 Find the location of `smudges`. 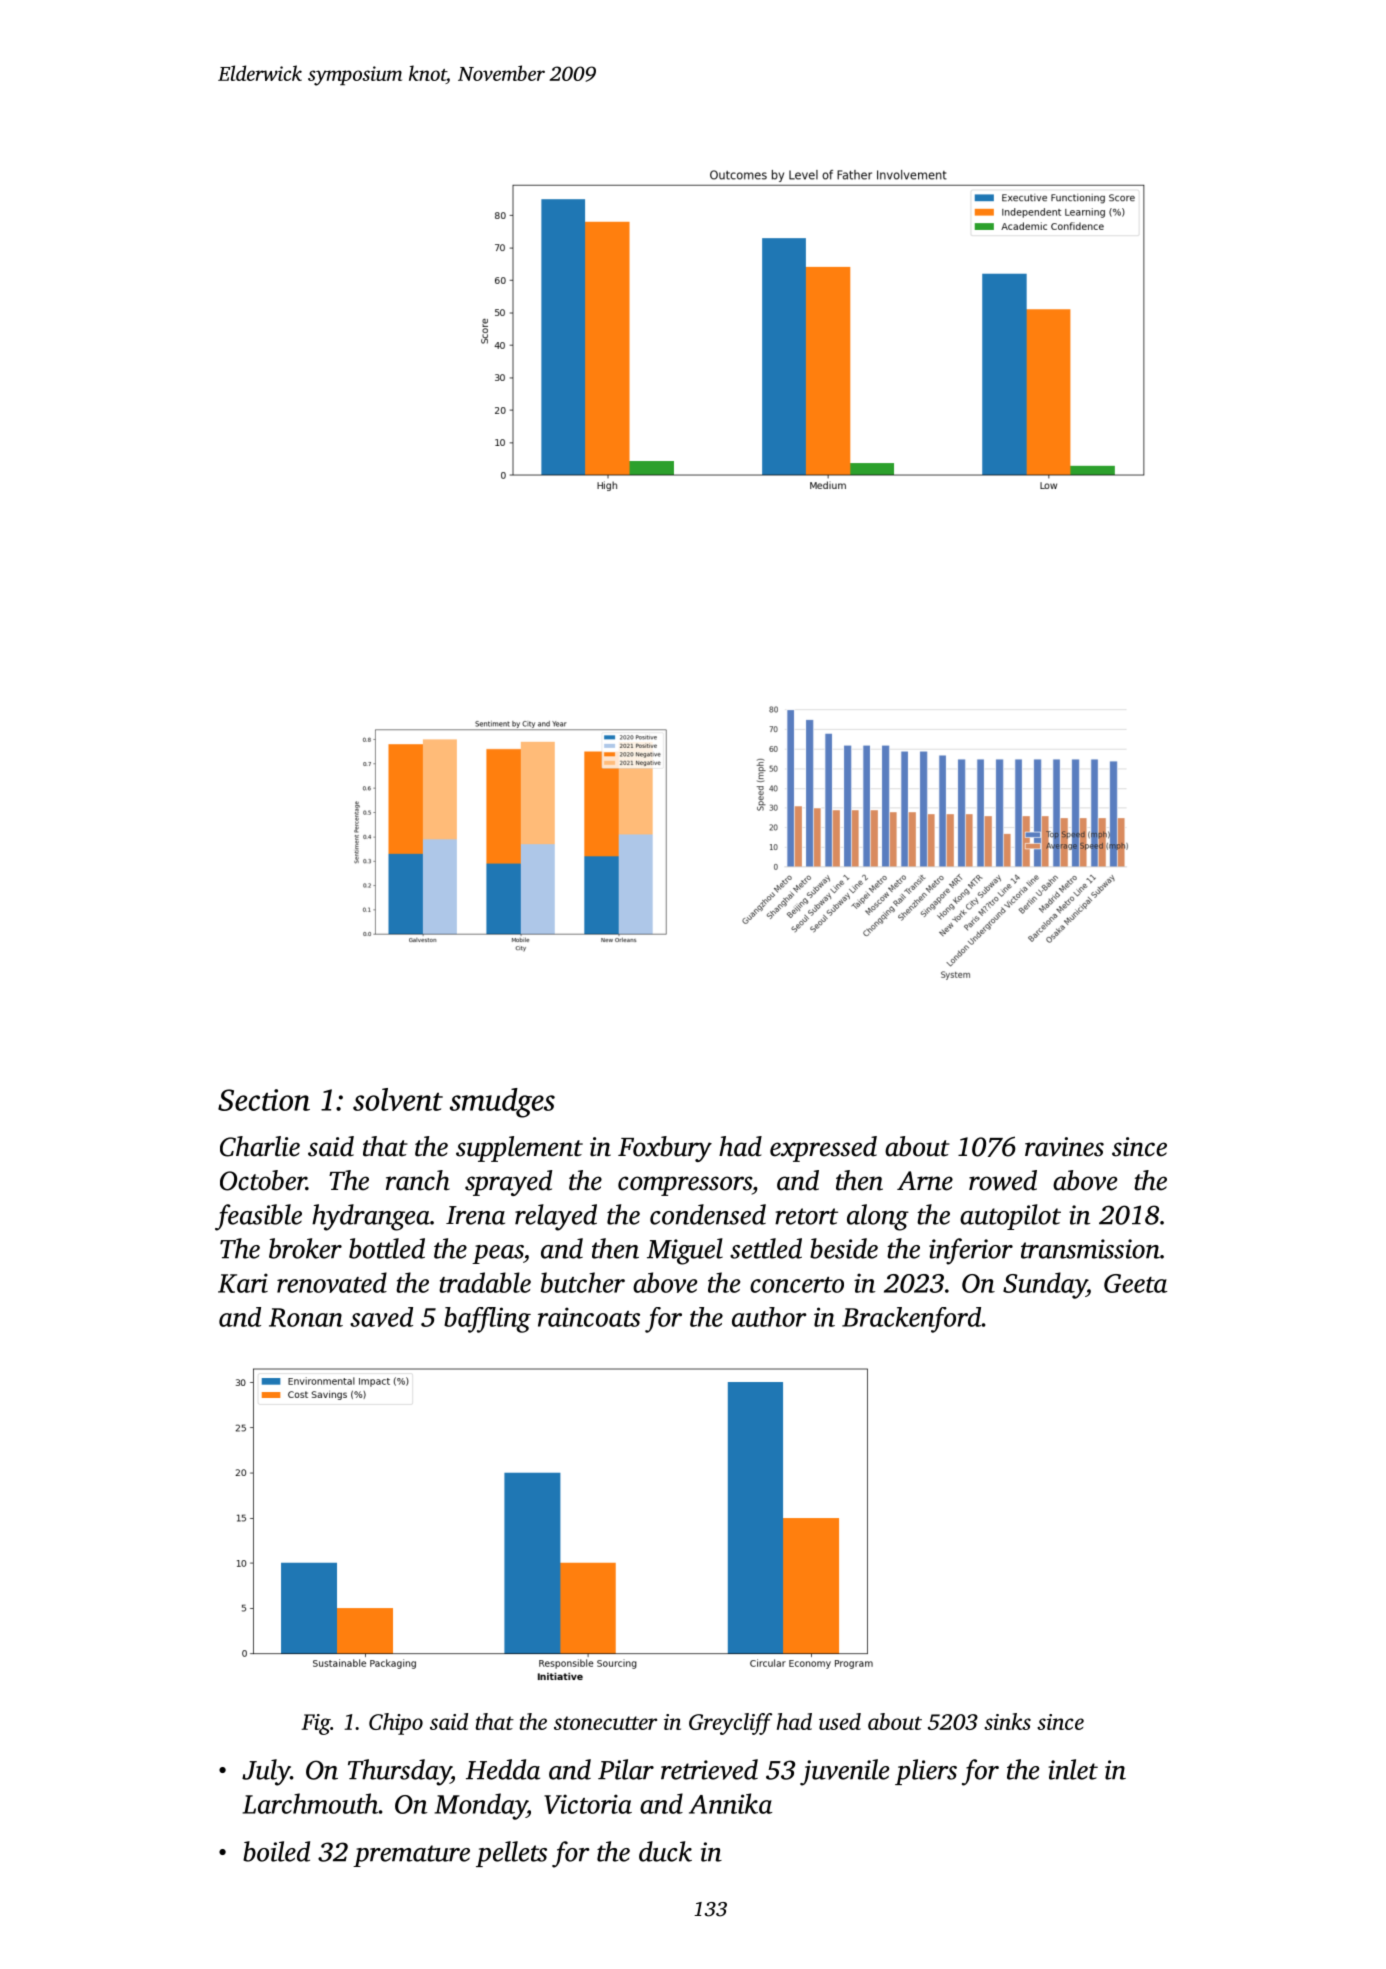

smudges is located at coordinates (502, 1103).
